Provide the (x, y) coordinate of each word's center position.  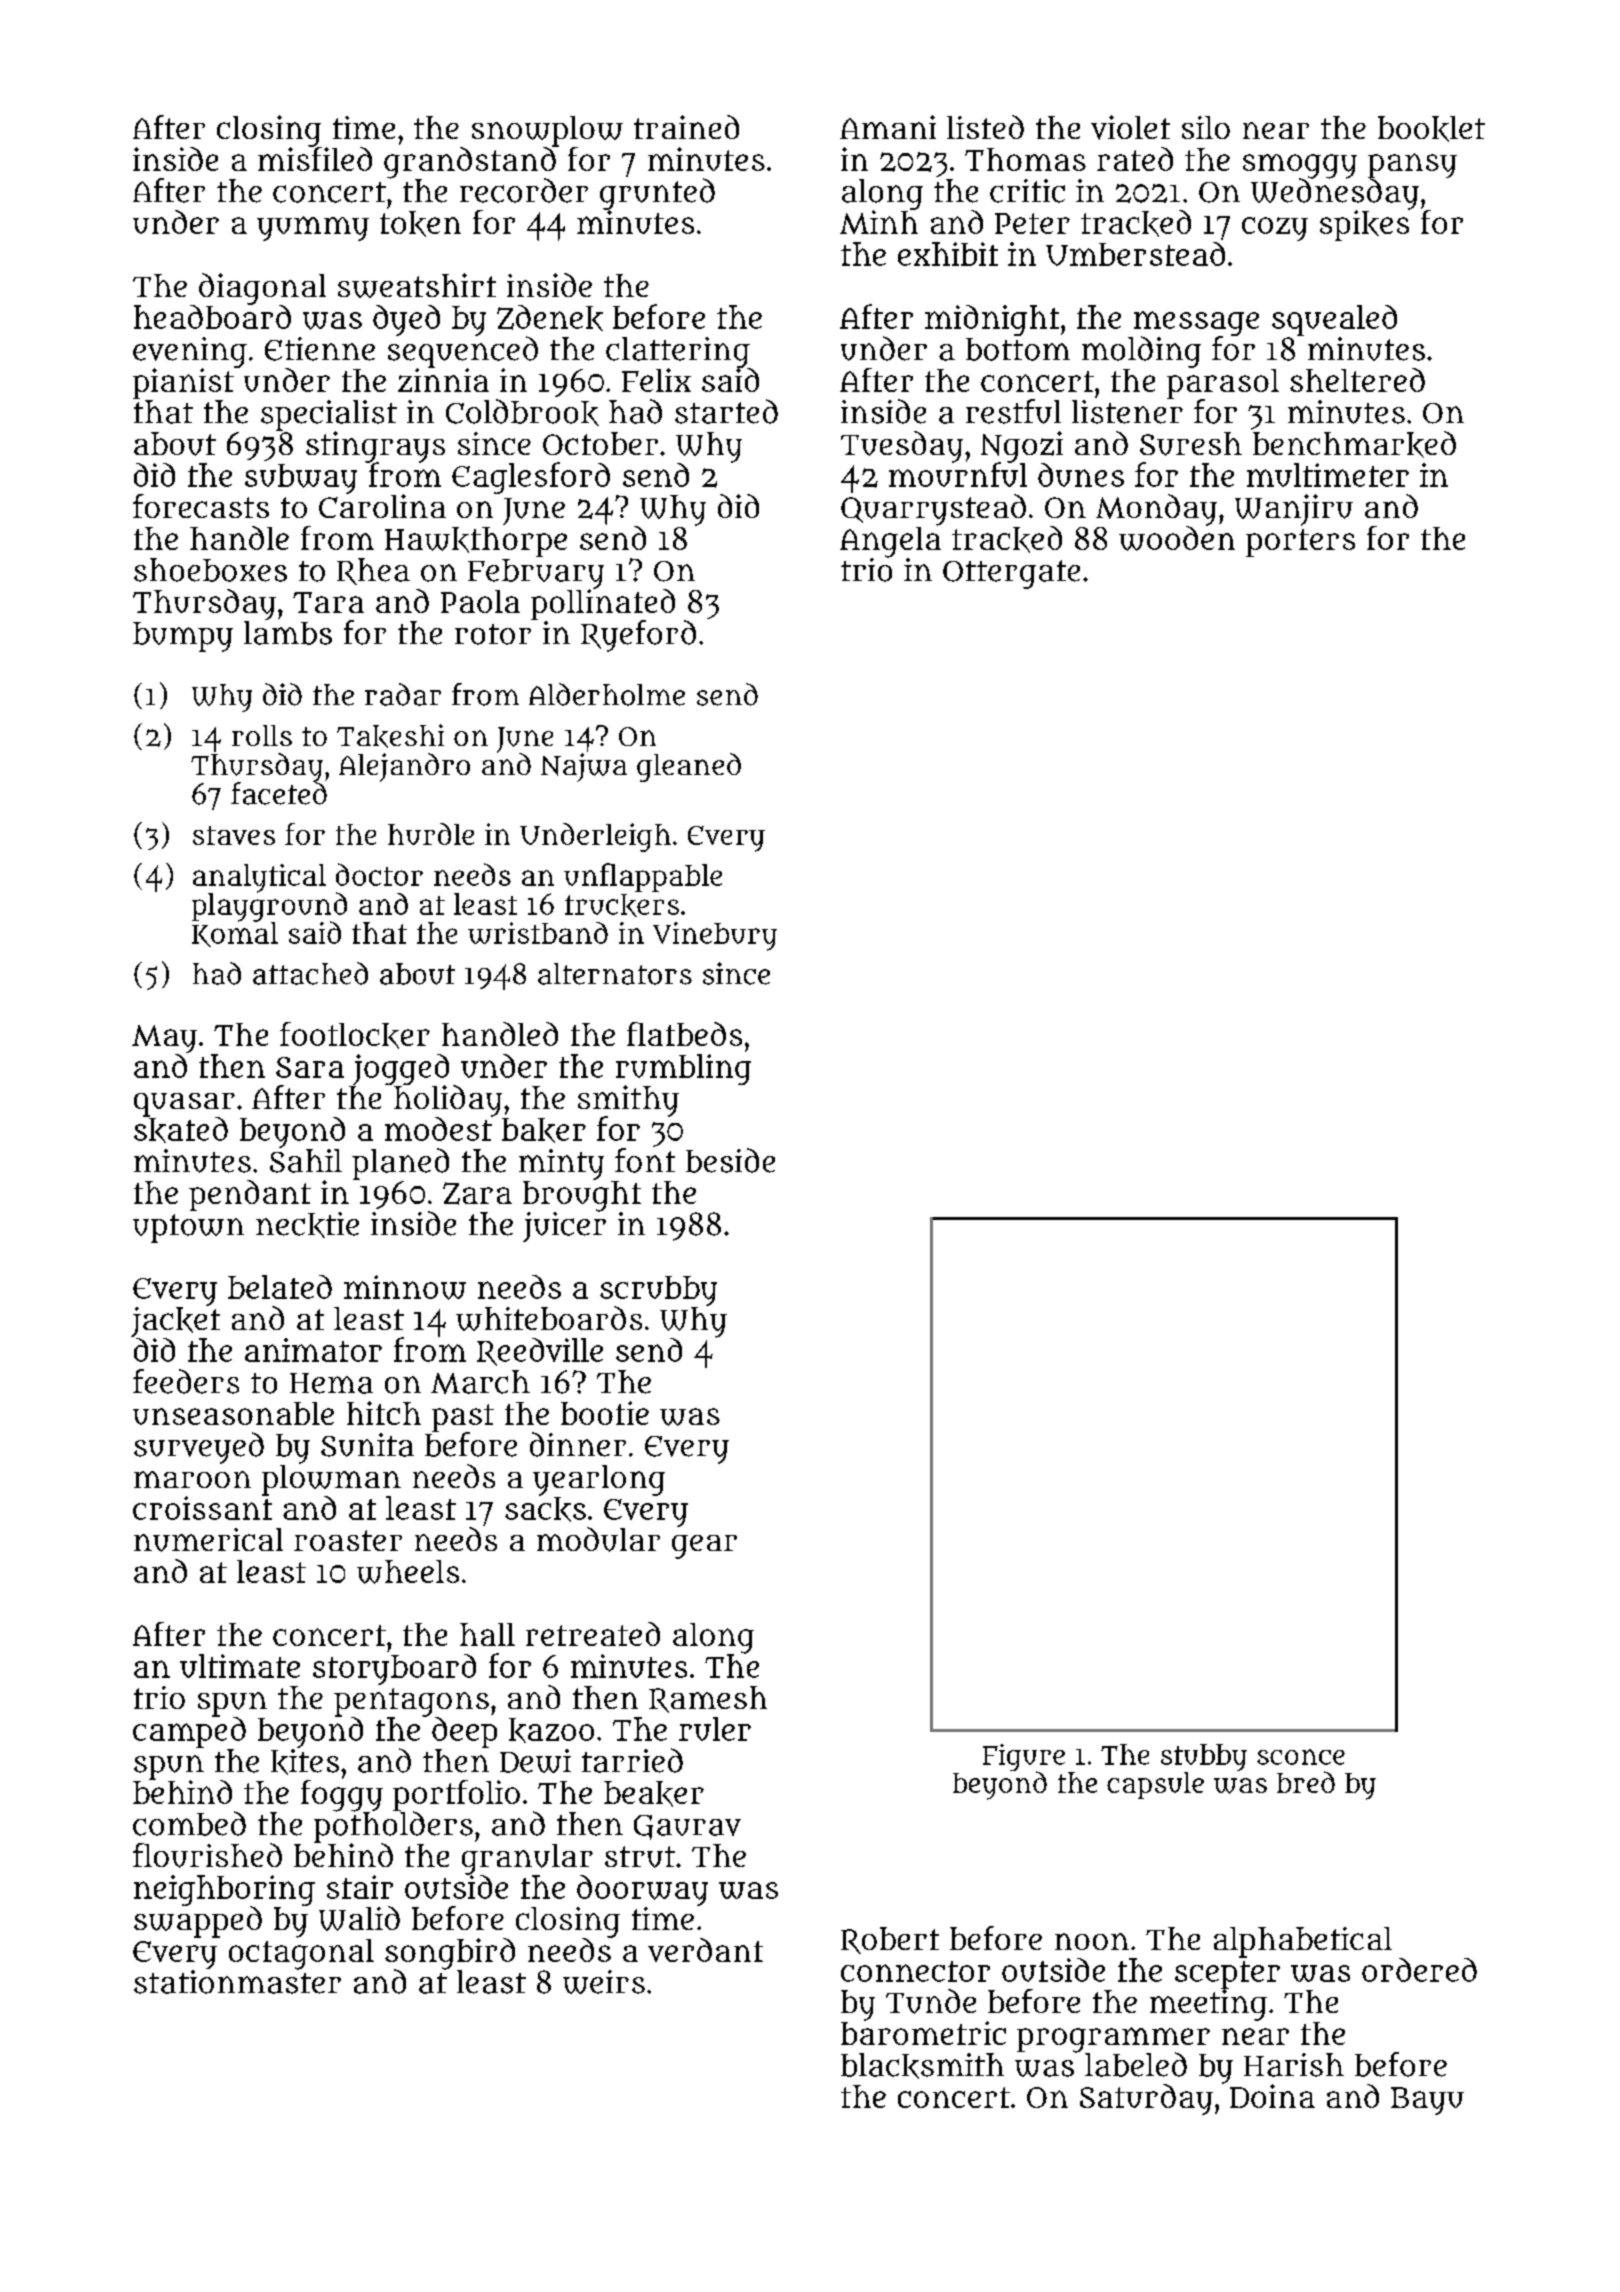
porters (1300, 543)
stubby (1204, 1757)
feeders (186, 1381)
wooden (1177, 538)
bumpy (183, 637)
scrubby (658, 1291)
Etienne (320, 349)
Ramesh (708, 1699)
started (726, 411)
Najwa (584, 767)
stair (360, 1887)
